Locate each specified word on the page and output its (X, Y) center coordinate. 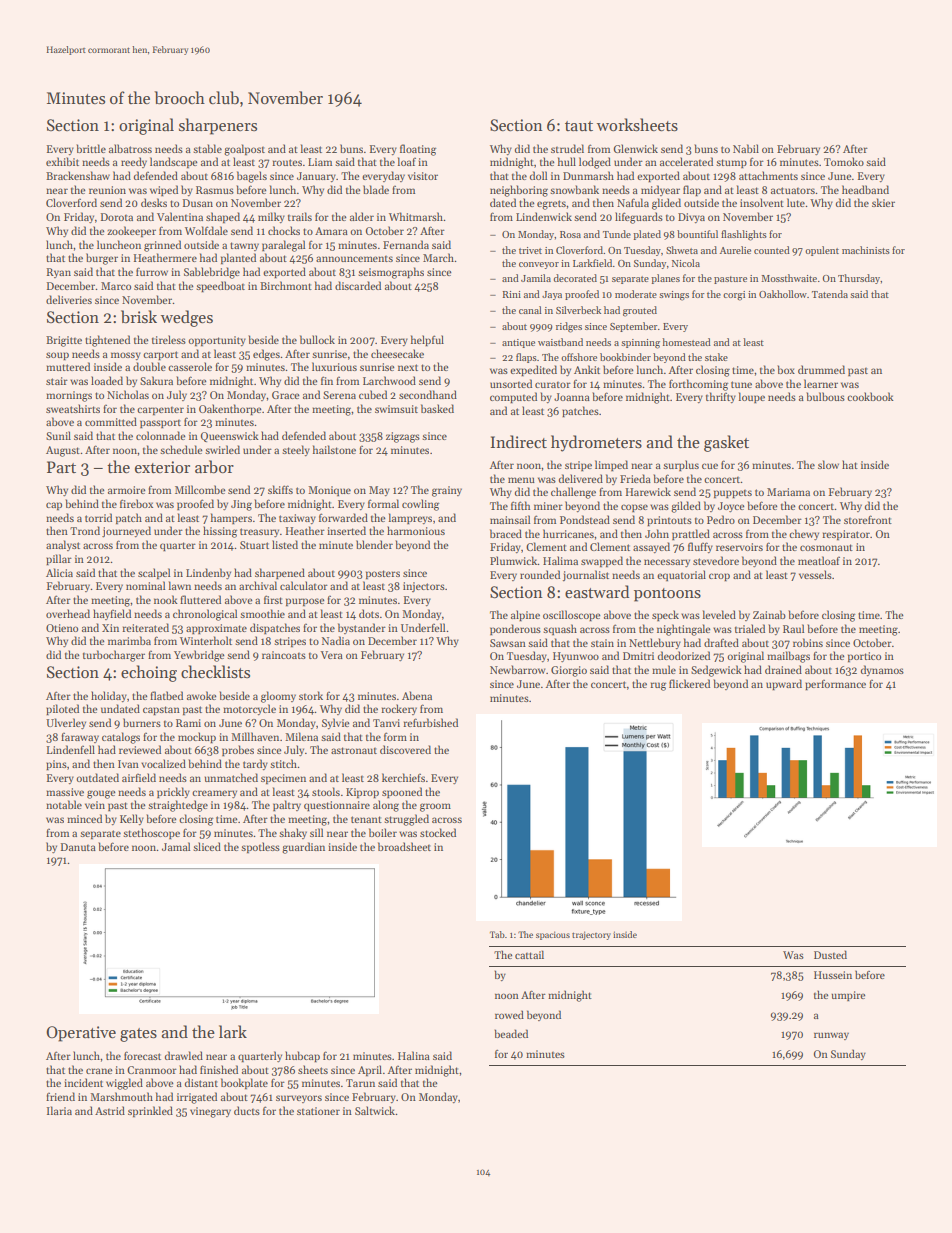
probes (238, 751)
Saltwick (375, 1110)
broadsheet (404, 846)
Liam (320, 162)
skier (883, 202)
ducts (247, 1110)
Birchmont (286, 285)
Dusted (830, 954)
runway (831, 1036)
